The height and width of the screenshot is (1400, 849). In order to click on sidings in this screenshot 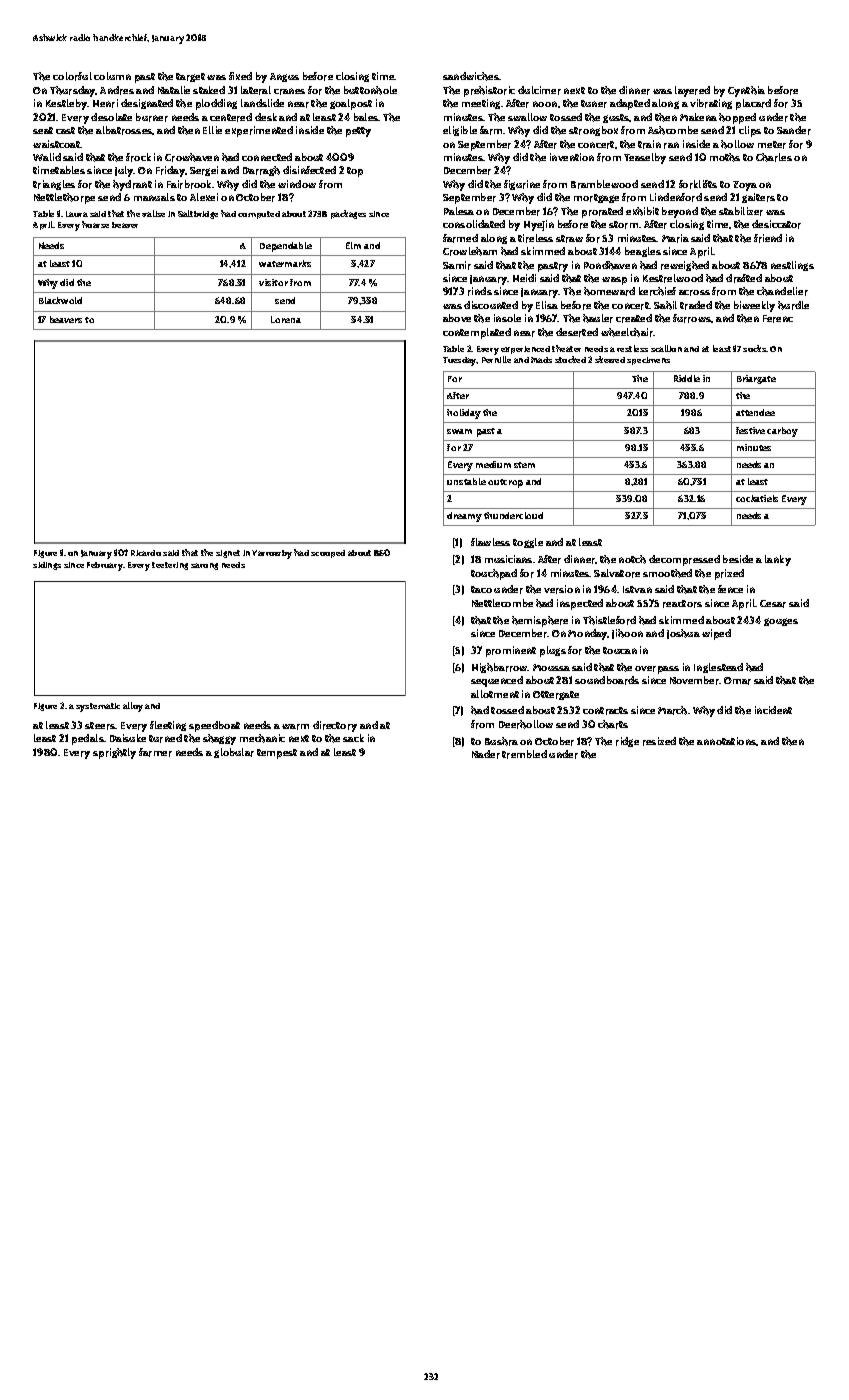, I will do `click(47, 566)`.
